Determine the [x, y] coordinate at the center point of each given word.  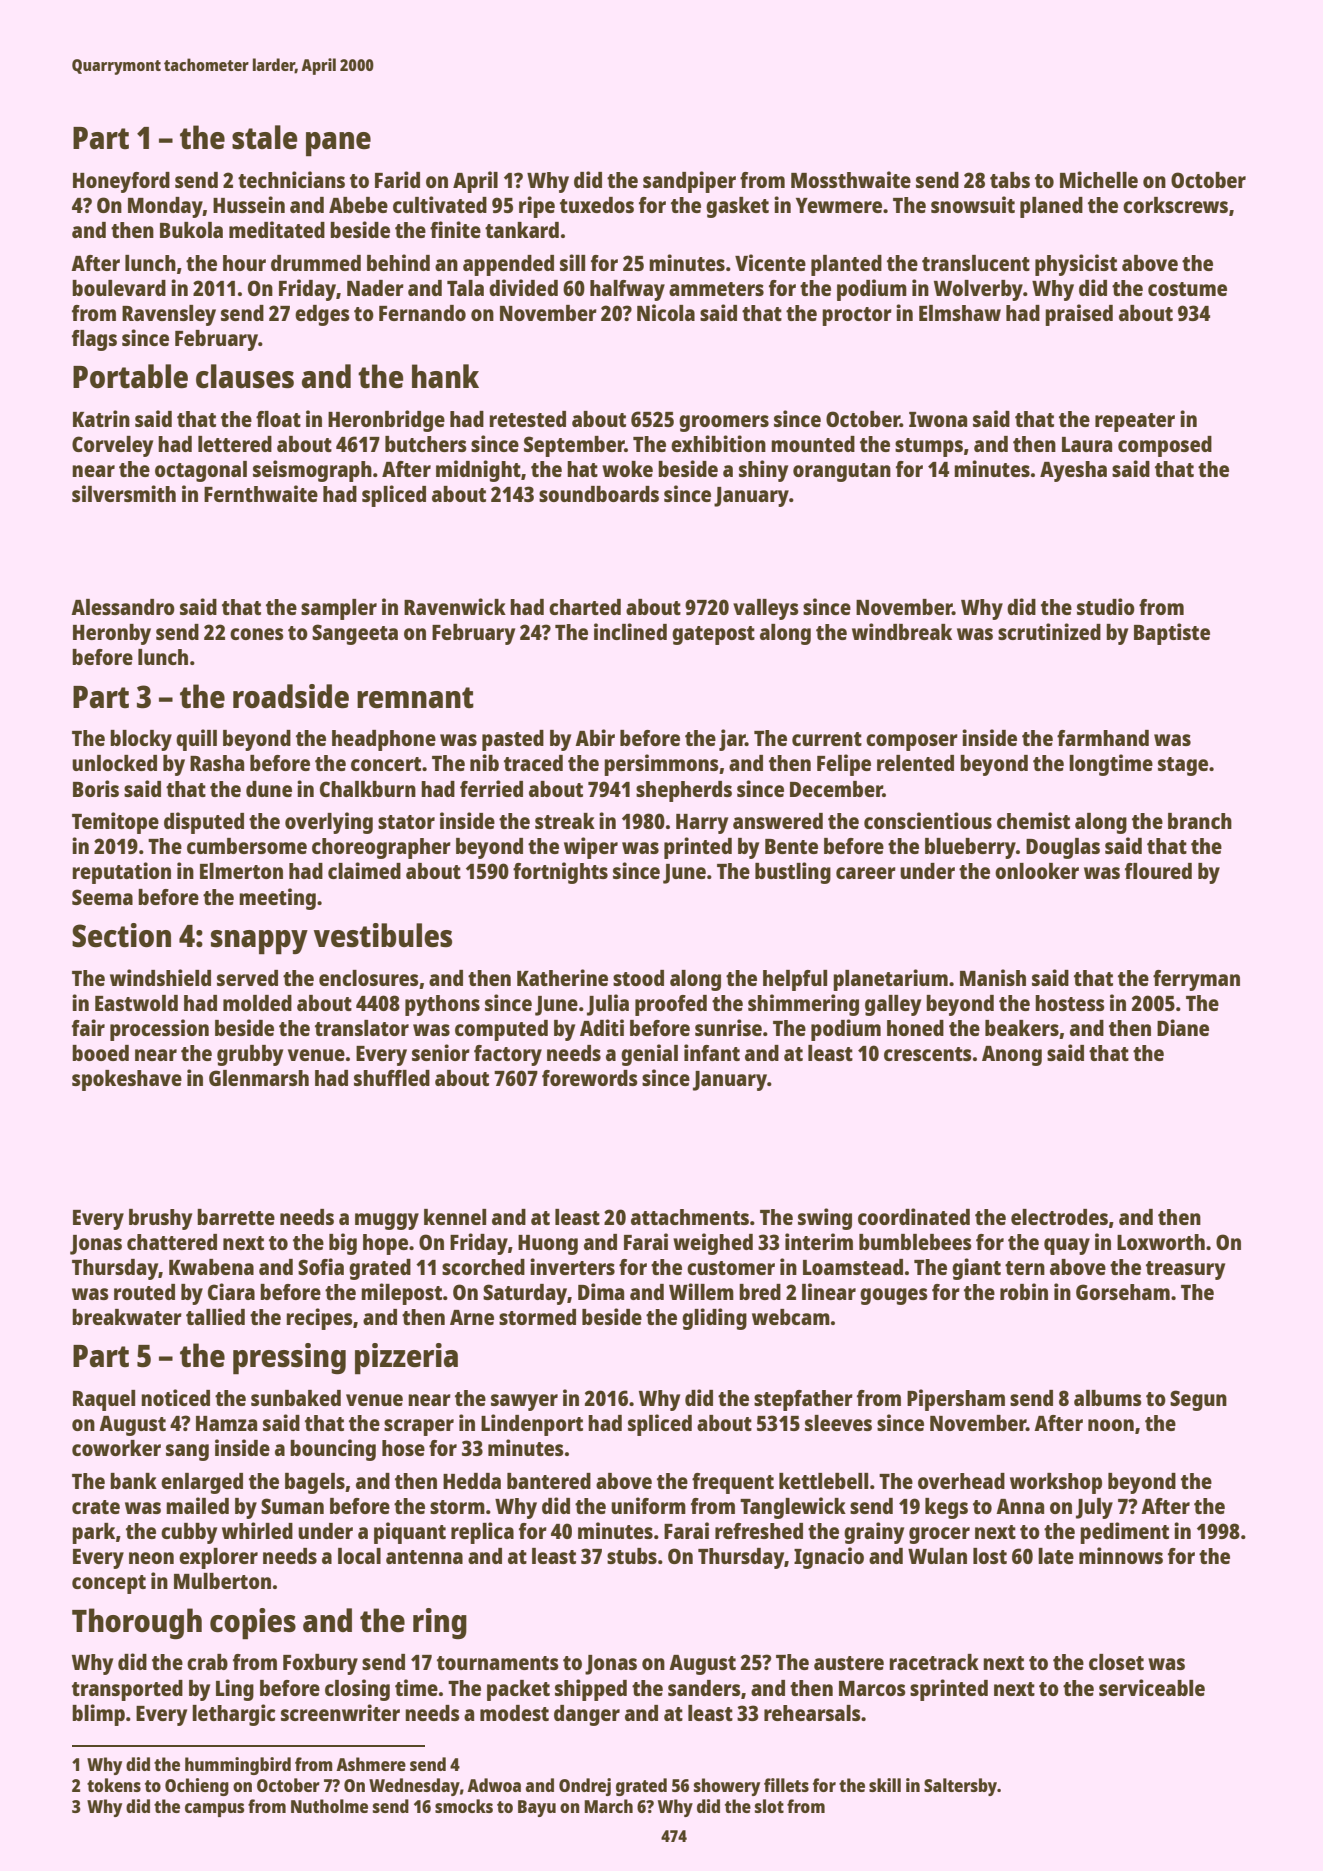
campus [214, 1810]
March [608, 1806]
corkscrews [1175, 205]
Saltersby [960, 1787]
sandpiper [689, 182]
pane [338, 144]
